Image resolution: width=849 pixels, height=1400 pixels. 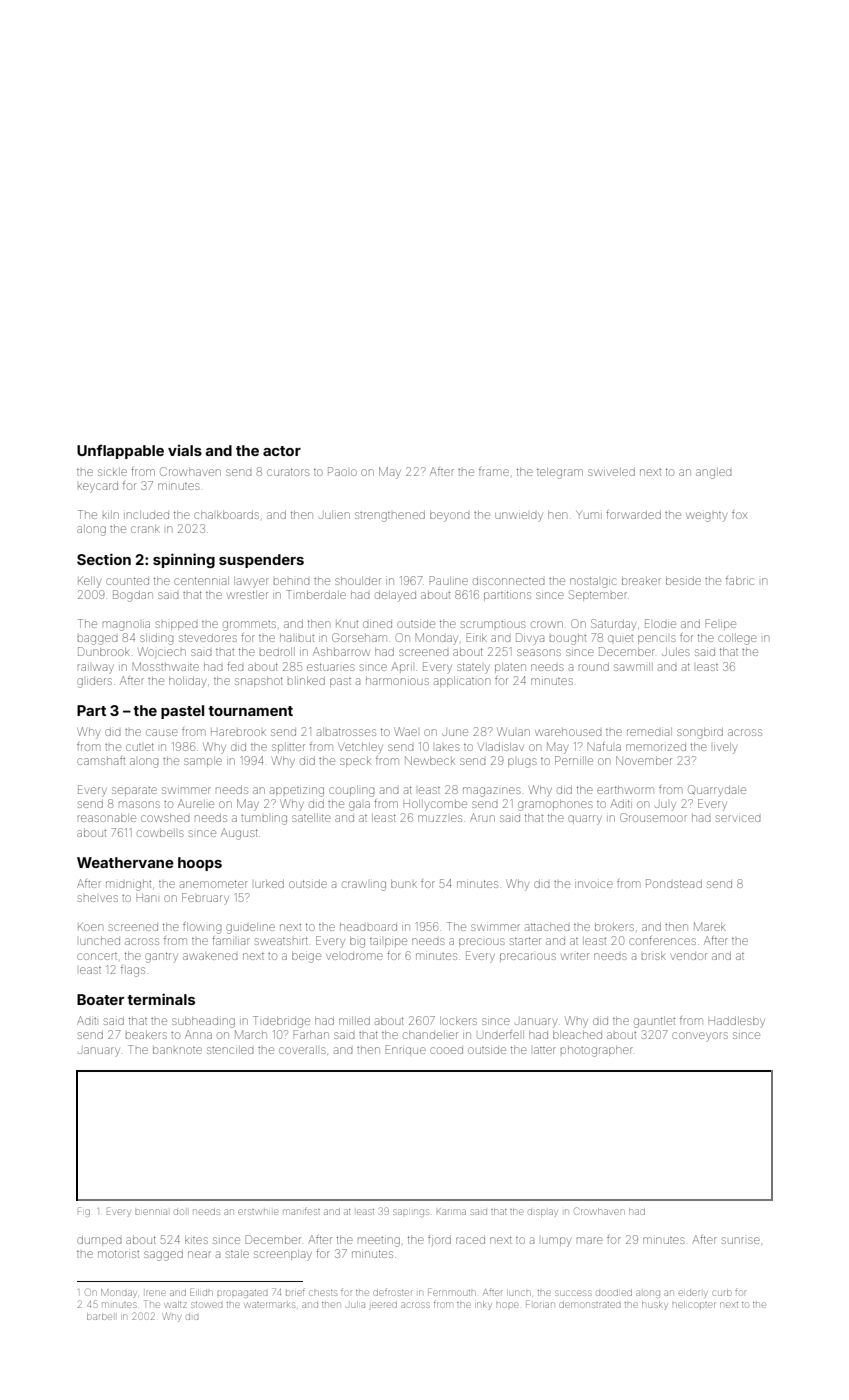 I want to click on banknote, so click(x=177, y=1050).
